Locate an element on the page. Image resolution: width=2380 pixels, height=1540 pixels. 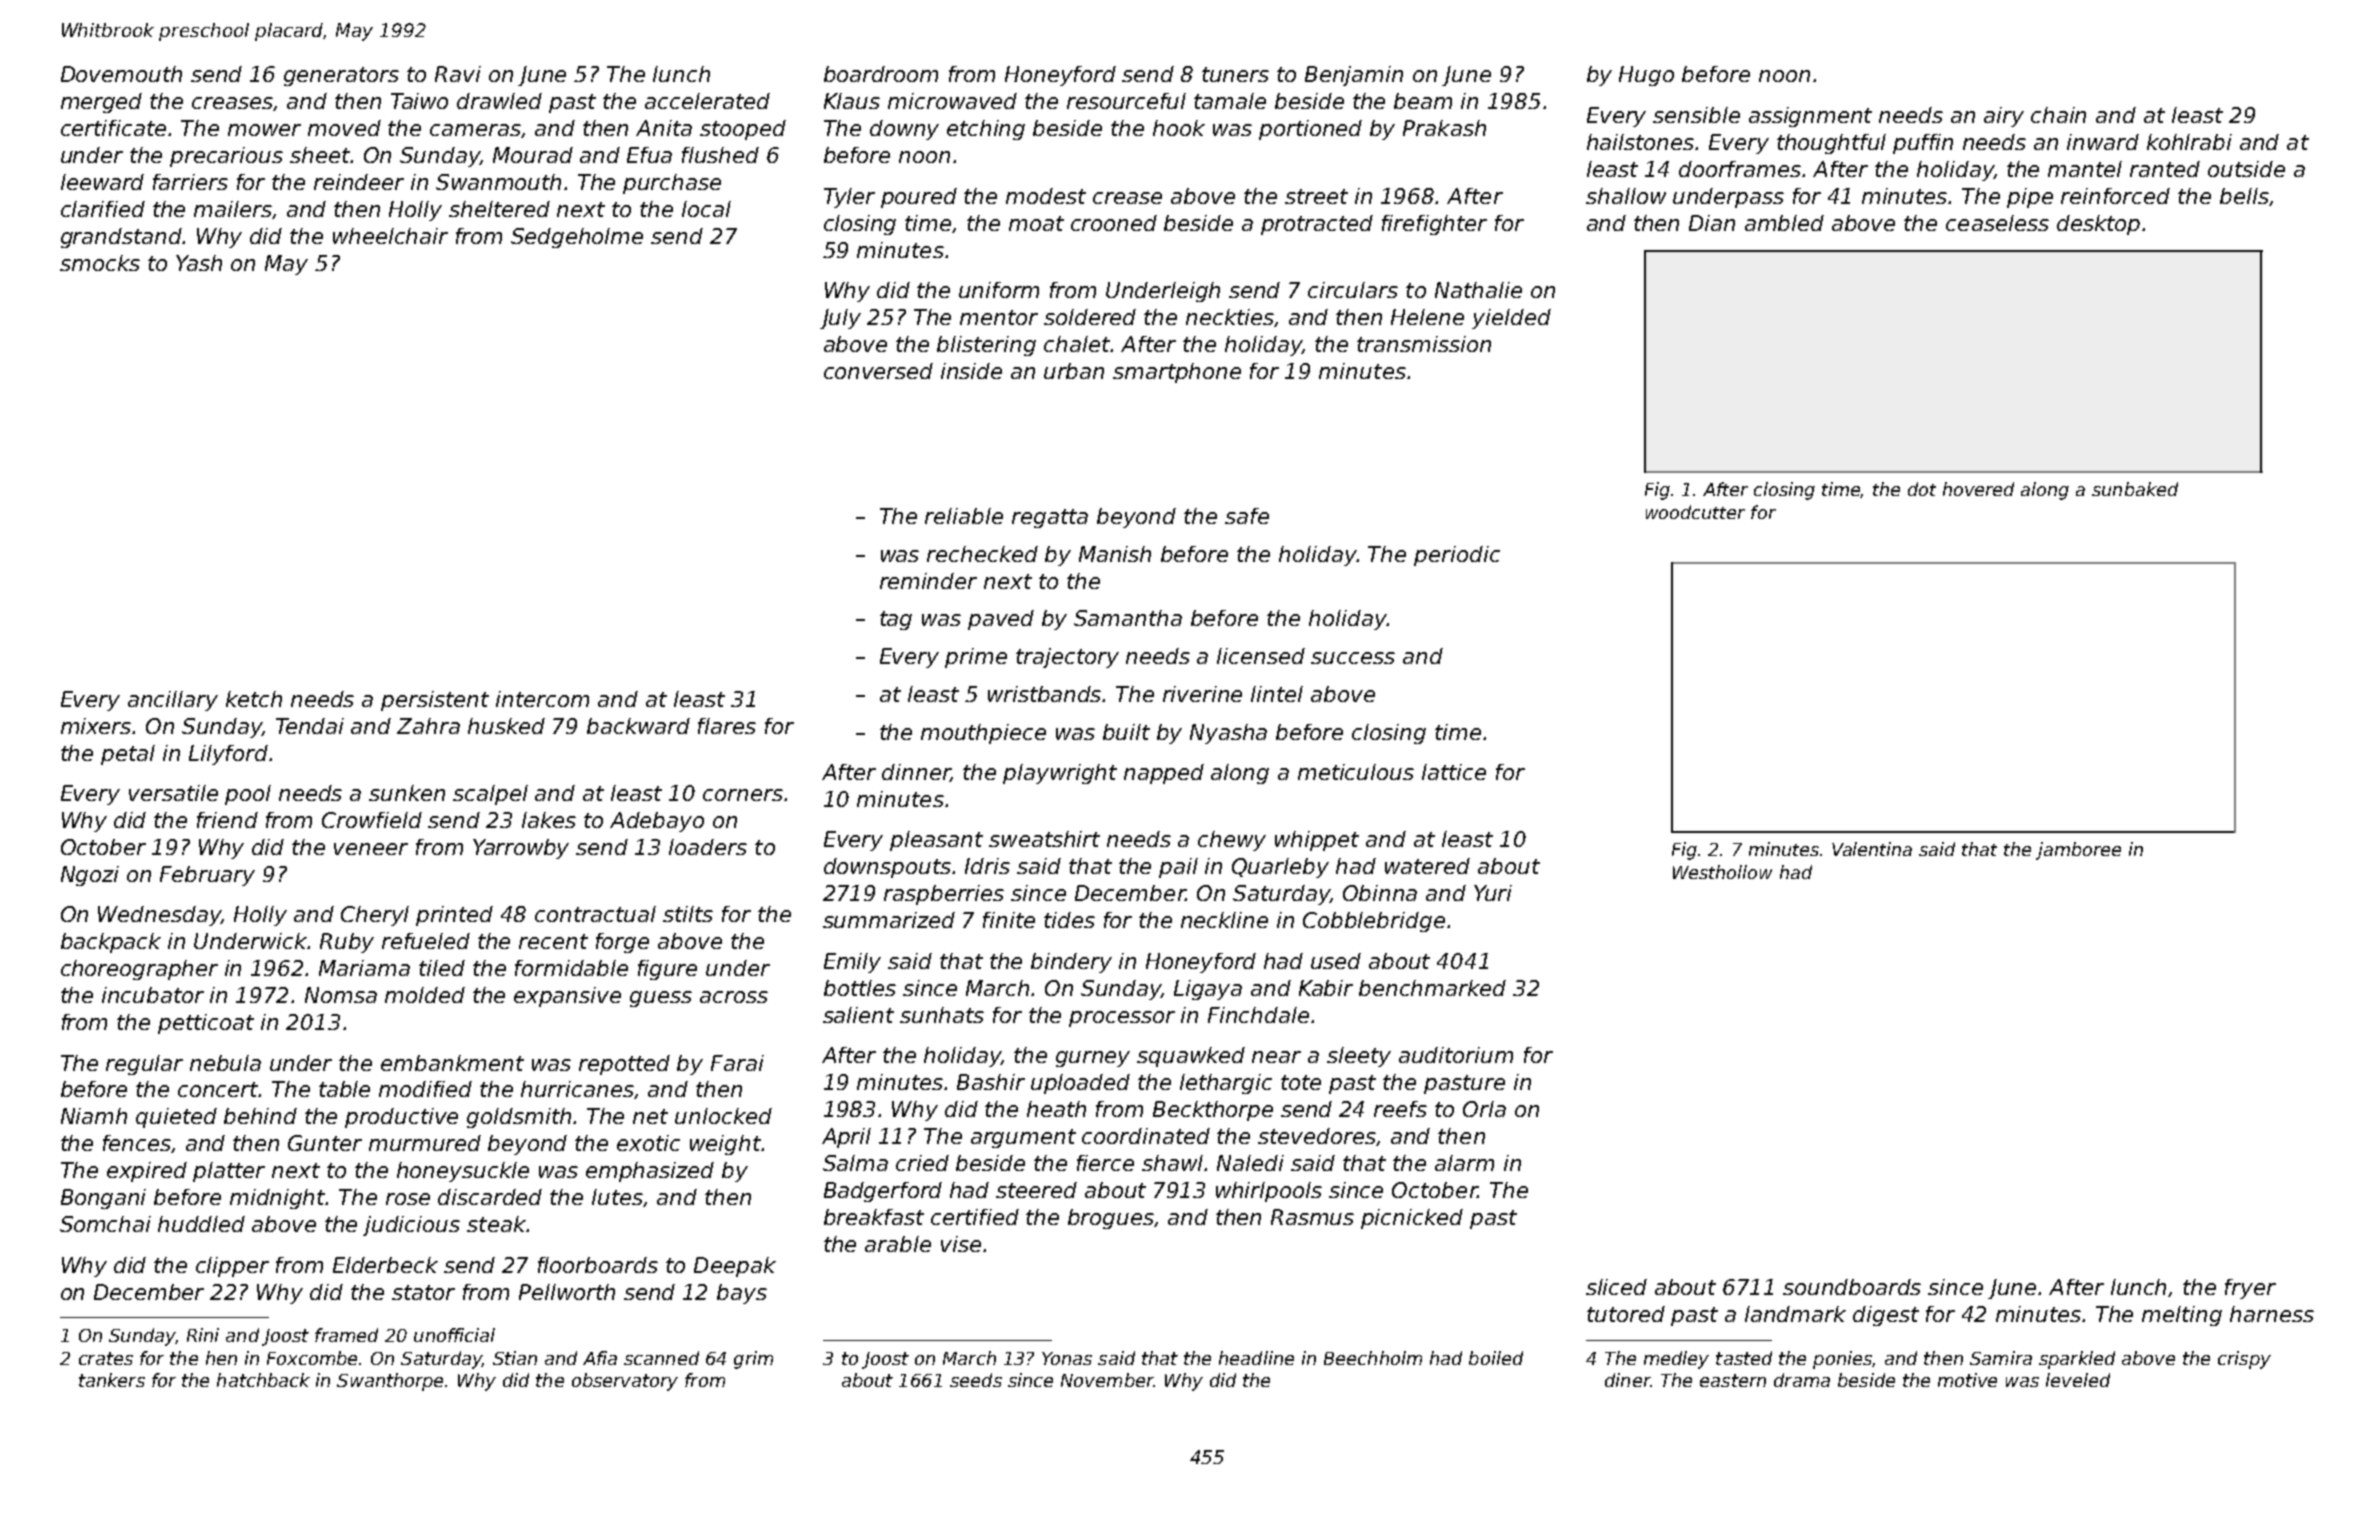
safe is located at coordinates (1247, 516).
